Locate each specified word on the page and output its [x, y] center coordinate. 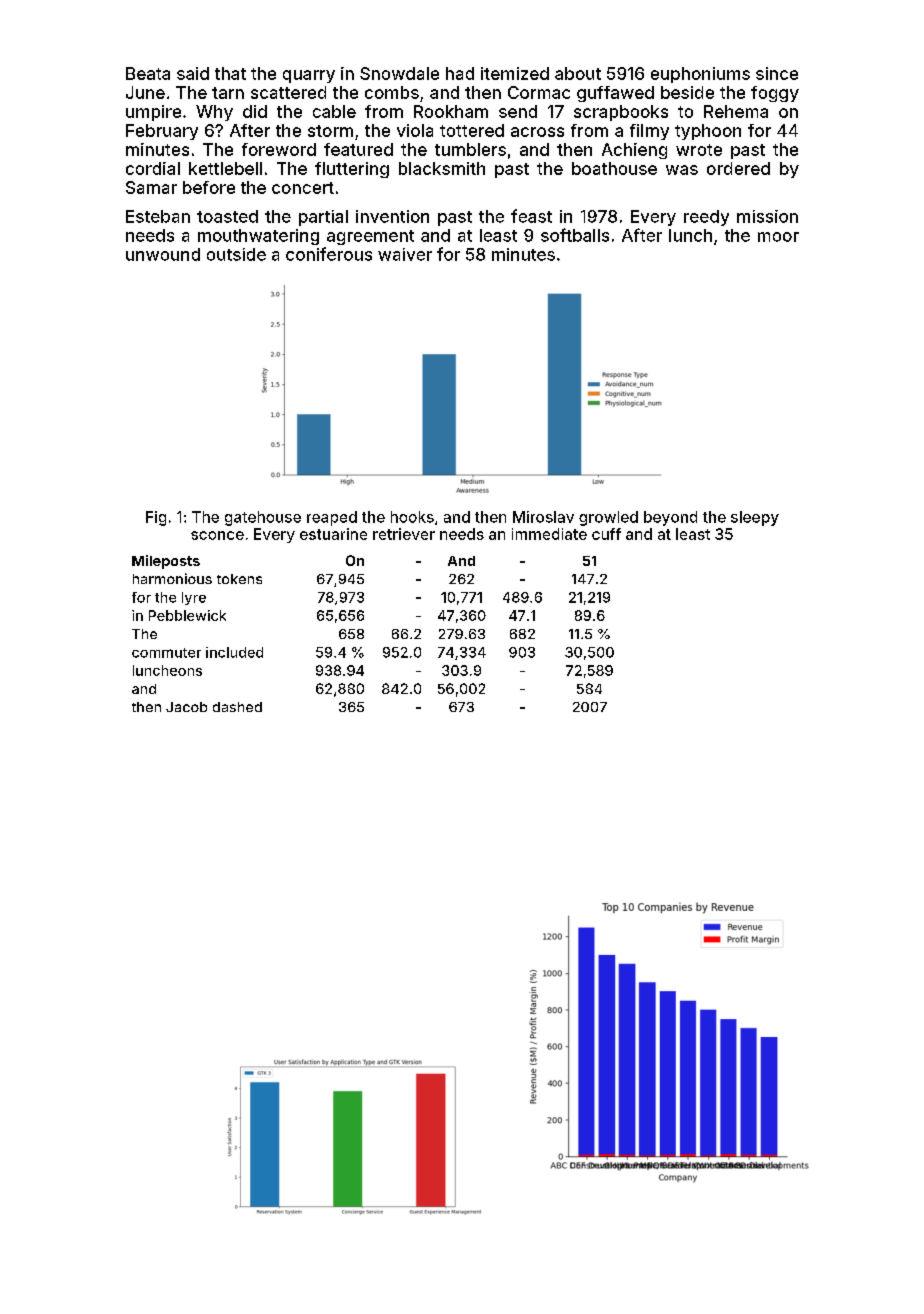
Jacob [186, 707]
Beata [148, 73]
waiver [405, 254]
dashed [237, 707]
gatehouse [263, 518]
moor [778, 237]
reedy [706, 218]
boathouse [614, 168]
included [234, 652]
